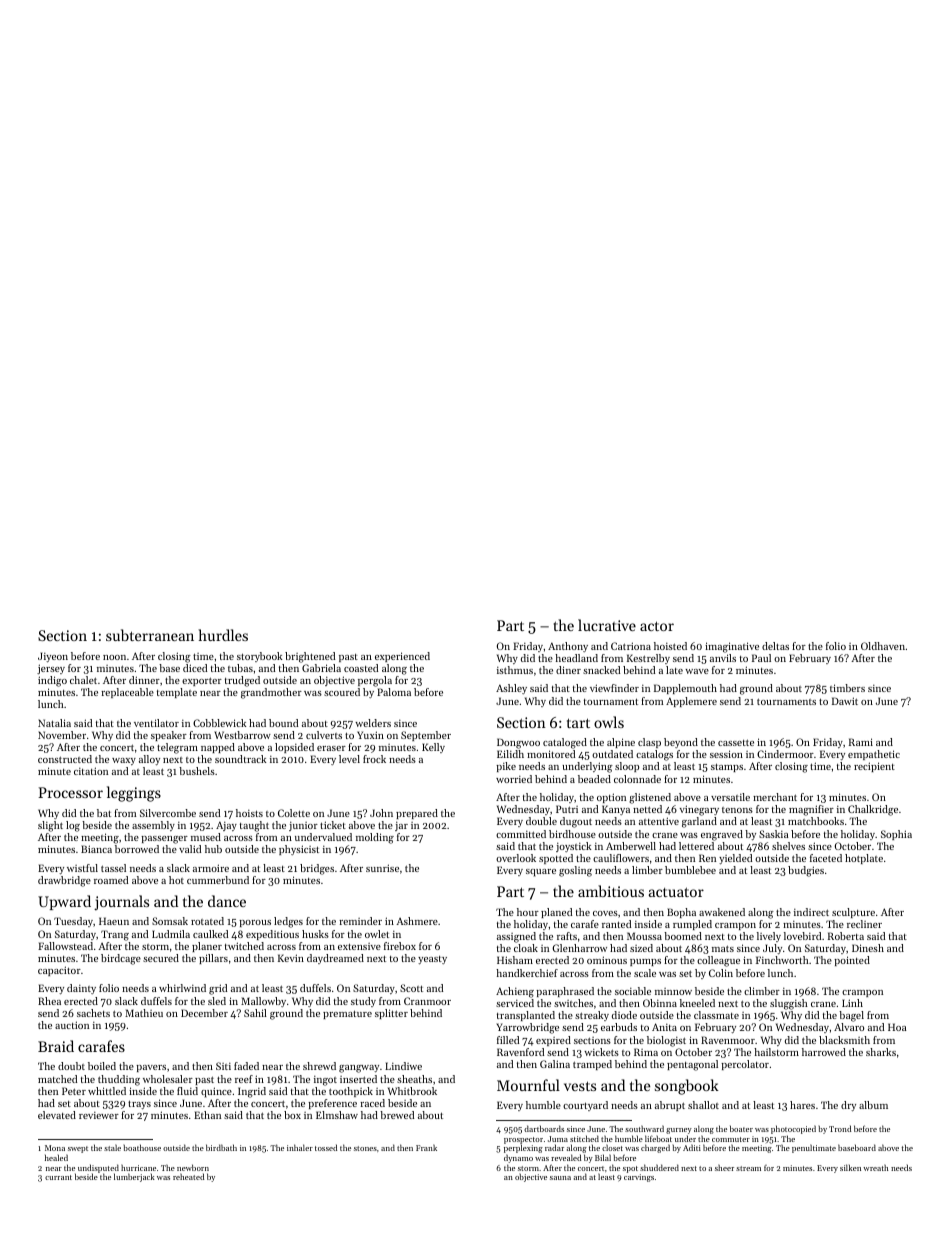 The height and width of the image is (1233, 952). Describe the element at coordinates (646, 1052) in the image. I see `Rima` at that location.
